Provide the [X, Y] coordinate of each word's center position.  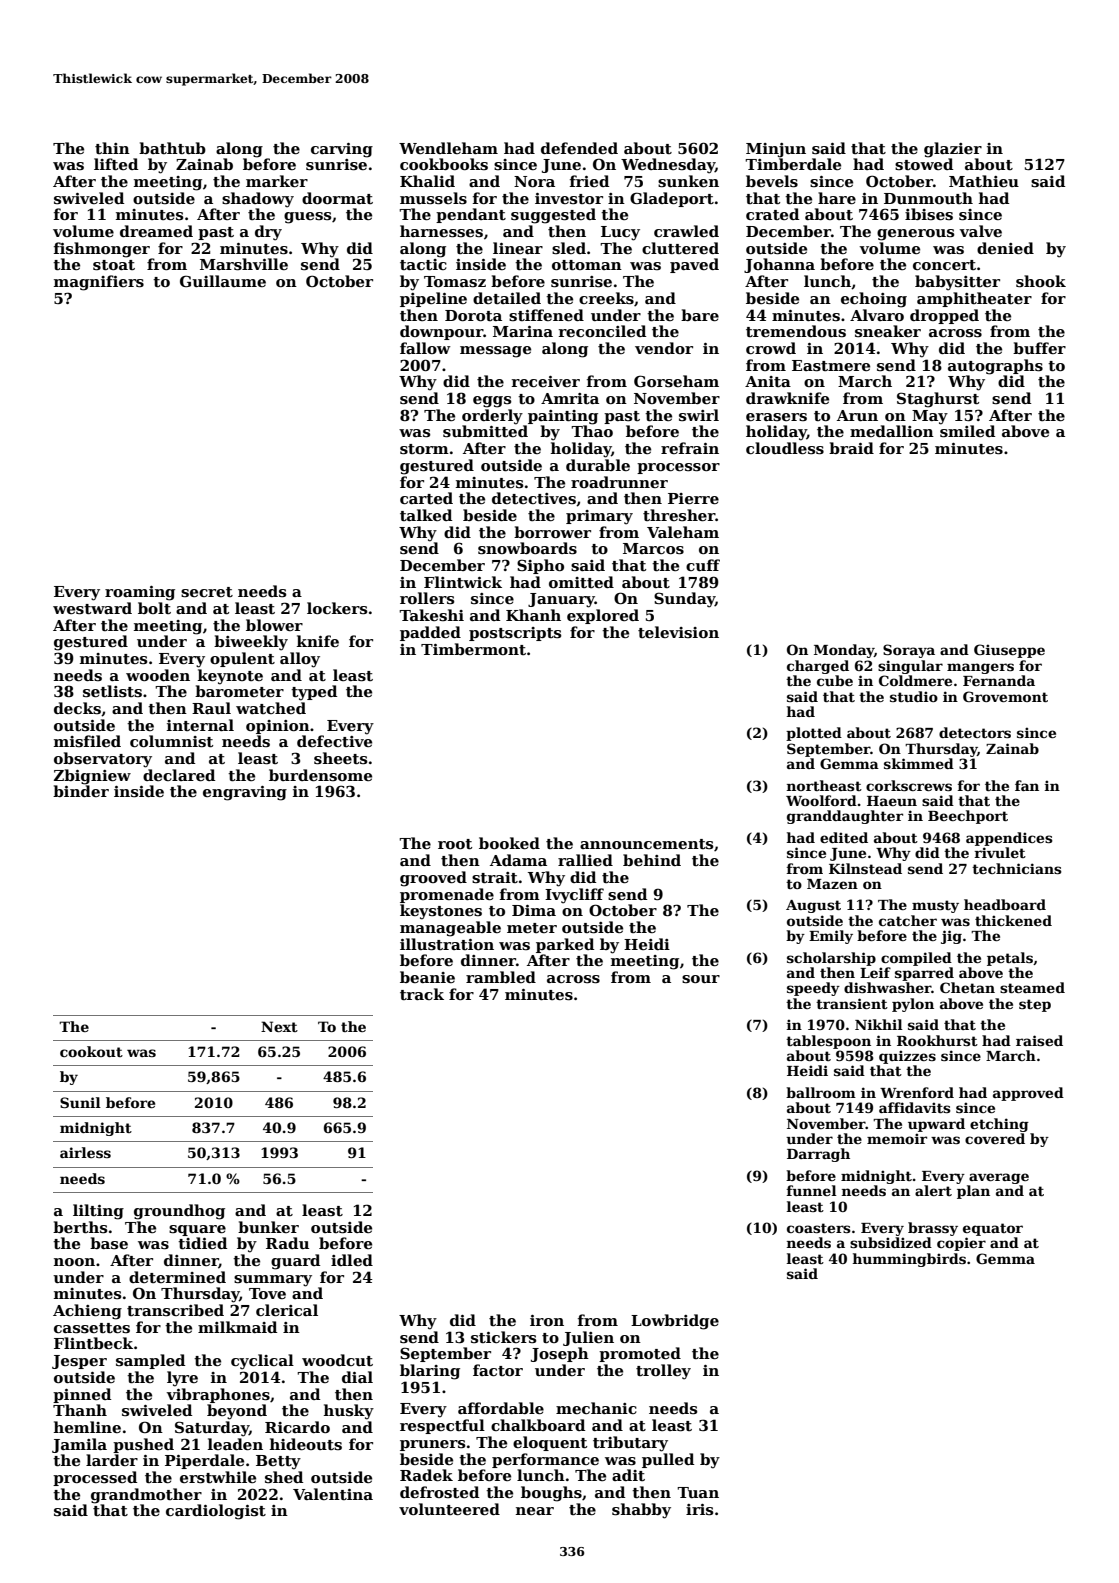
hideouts [306, 1444]
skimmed [919, 763]
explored [603, 616]
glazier [953, 150]
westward [92, 608]
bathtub [172, 148]
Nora [534, 181]
